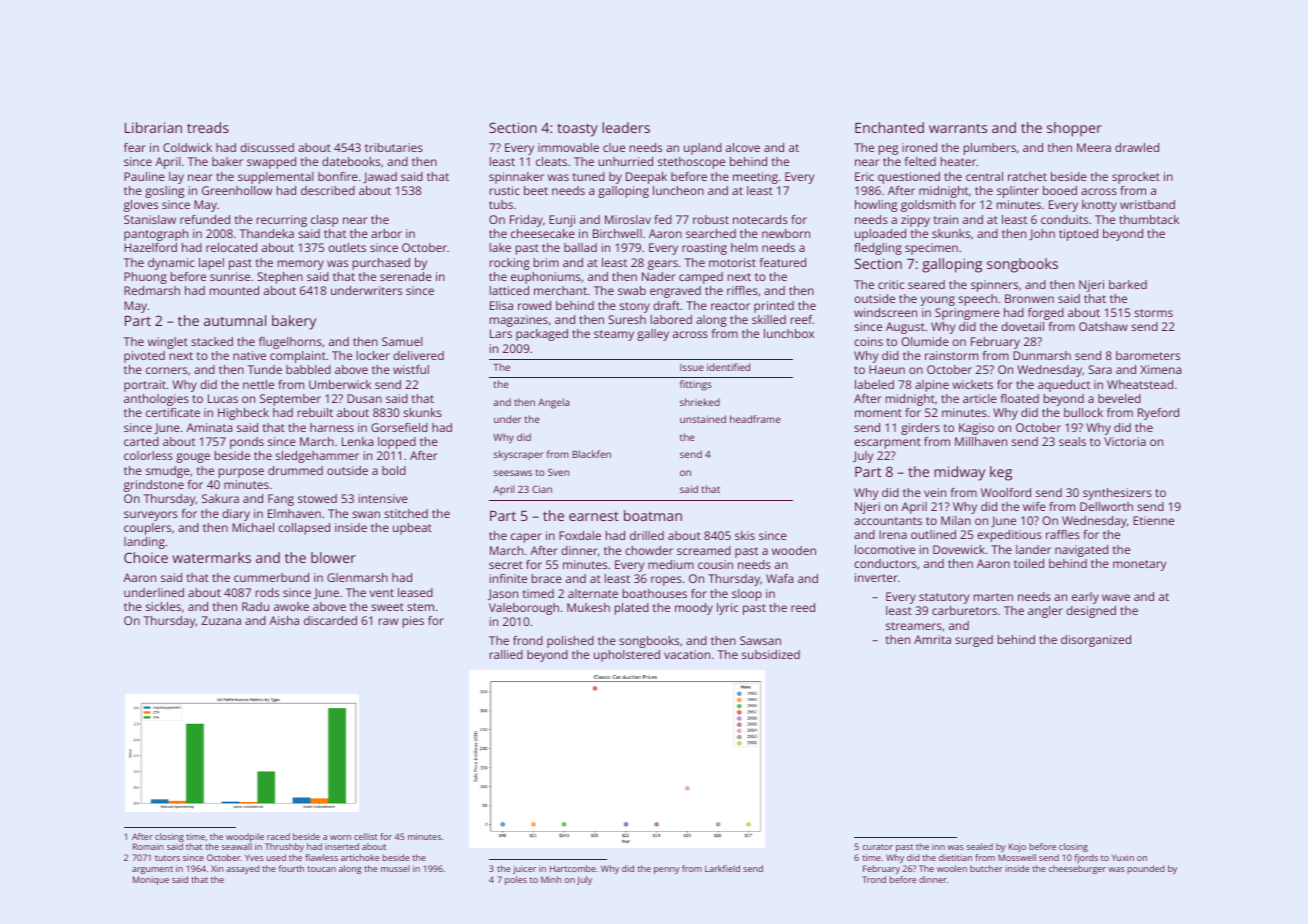 The image size is (1308, 924). Describe the element at coordinates (340, 837) in the screenshot. I see `worn` at that location.
